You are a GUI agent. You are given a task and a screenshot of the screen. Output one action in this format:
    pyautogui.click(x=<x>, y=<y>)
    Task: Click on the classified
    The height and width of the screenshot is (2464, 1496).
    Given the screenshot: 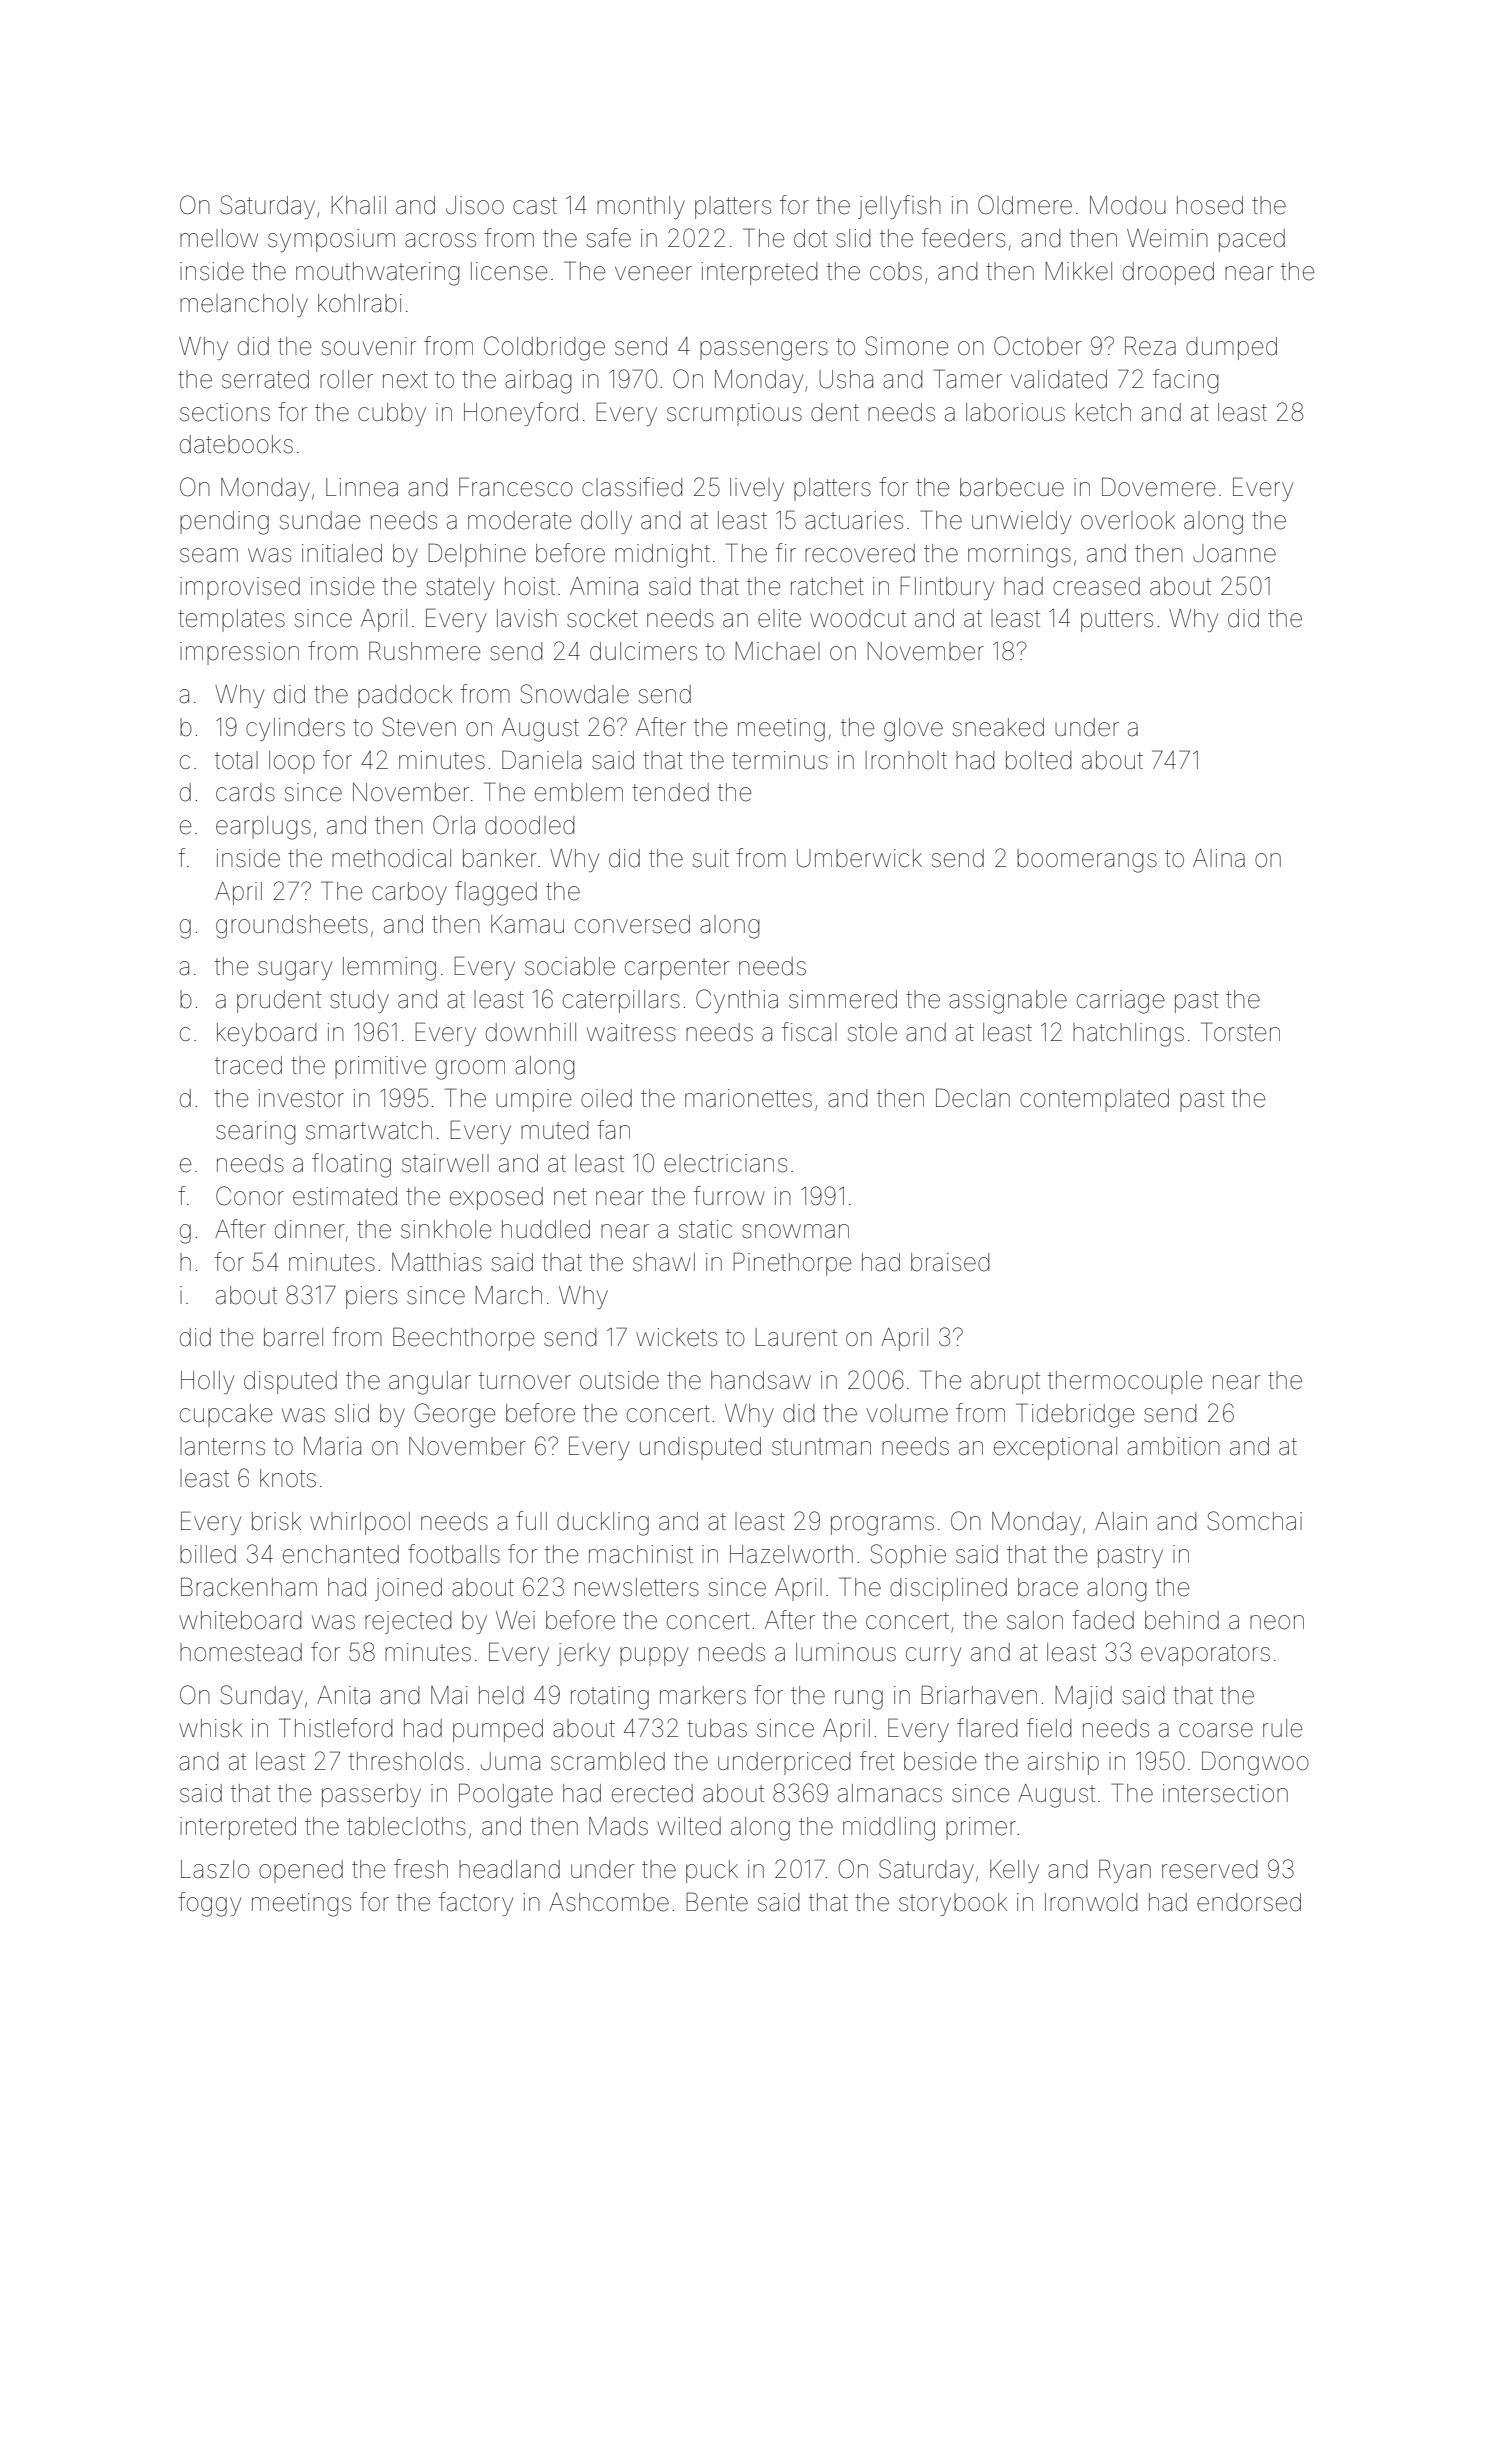 What is the action you would take?
    pyautogui.click(x=632, y=487)
